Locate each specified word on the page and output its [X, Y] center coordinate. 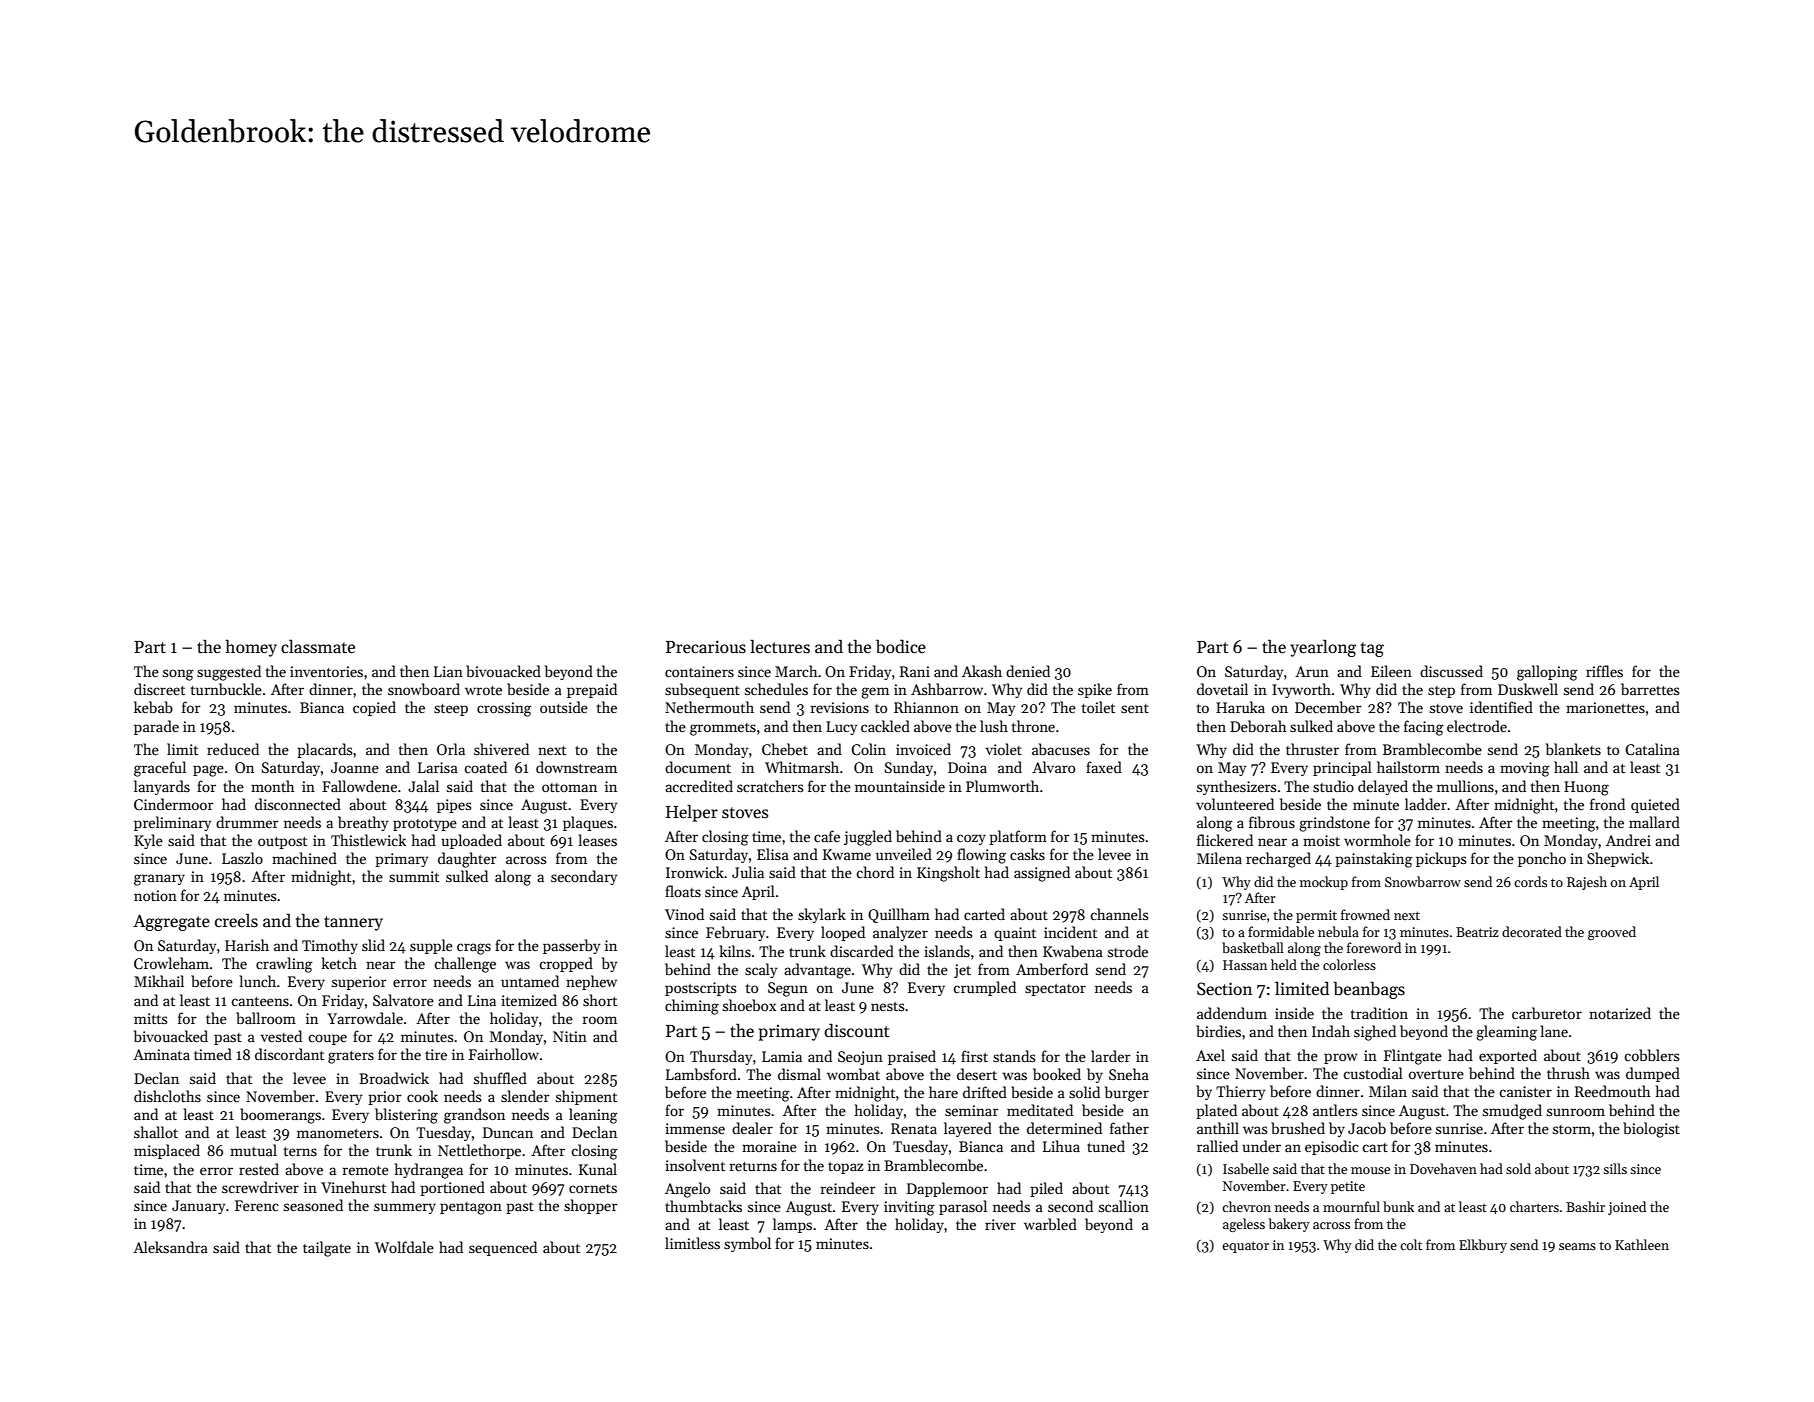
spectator [1055, 990]
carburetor [1547, 1013]
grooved [1612, 933]
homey [251, 648]
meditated [1040, 1110]
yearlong [1323, 648]
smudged [1512, 1112]
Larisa [438, 767]
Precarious [706, 647]
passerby [571, 946]
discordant [289, 1054]
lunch [257, 981]
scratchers [770, 786]
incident [1070, 932]
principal [1342, 768]
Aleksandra [170, 1247]
